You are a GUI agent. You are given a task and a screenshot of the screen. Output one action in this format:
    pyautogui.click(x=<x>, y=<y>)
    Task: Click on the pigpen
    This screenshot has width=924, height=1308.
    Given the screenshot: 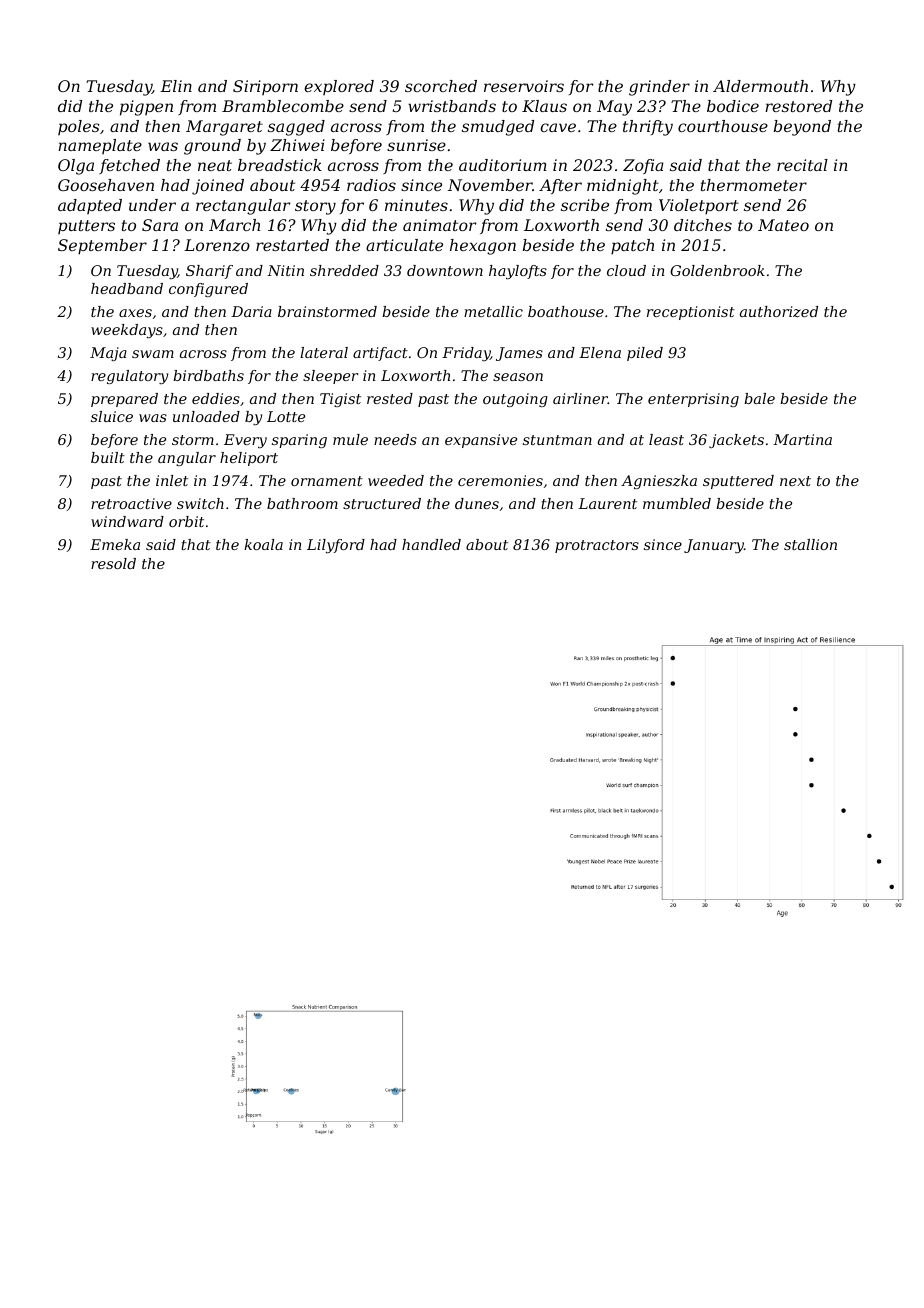 What is the action you would take?
    pyautogui.click(x=146, y=108)
